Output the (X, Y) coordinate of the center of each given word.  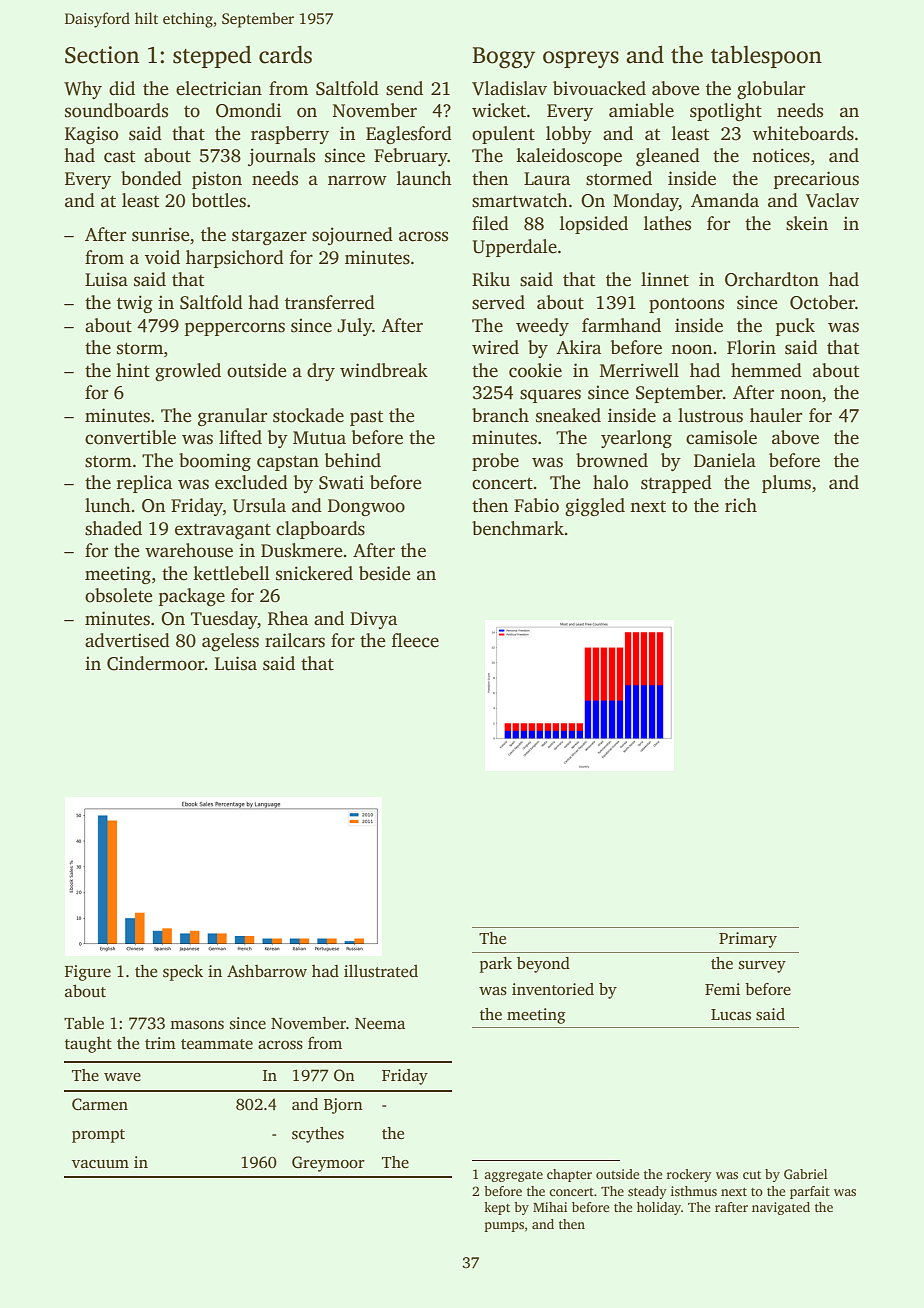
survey (762, 967)
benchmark (518, 528)
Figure (88, 973)
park (496, 965)
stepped (212, 57)
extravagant (223, 531)
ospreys (581, 59)
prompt (98, 1136)
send (404, 88)
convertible (130, 437)
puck (795, 327)
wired (495, 347)
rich (741, 505)
